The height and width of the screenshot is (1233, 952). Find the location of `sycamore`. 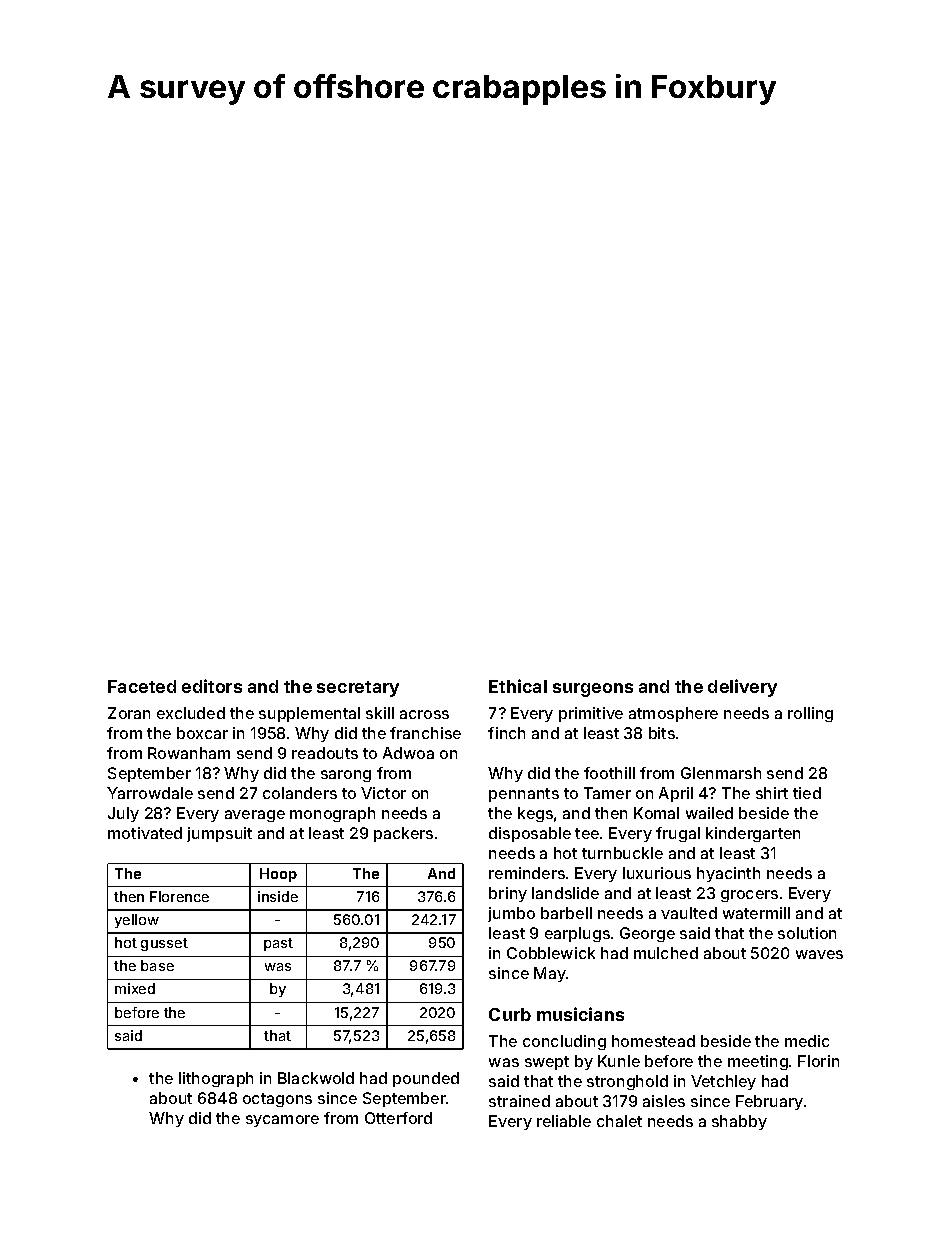

sycamore is located at coordinates (282, 1121).
